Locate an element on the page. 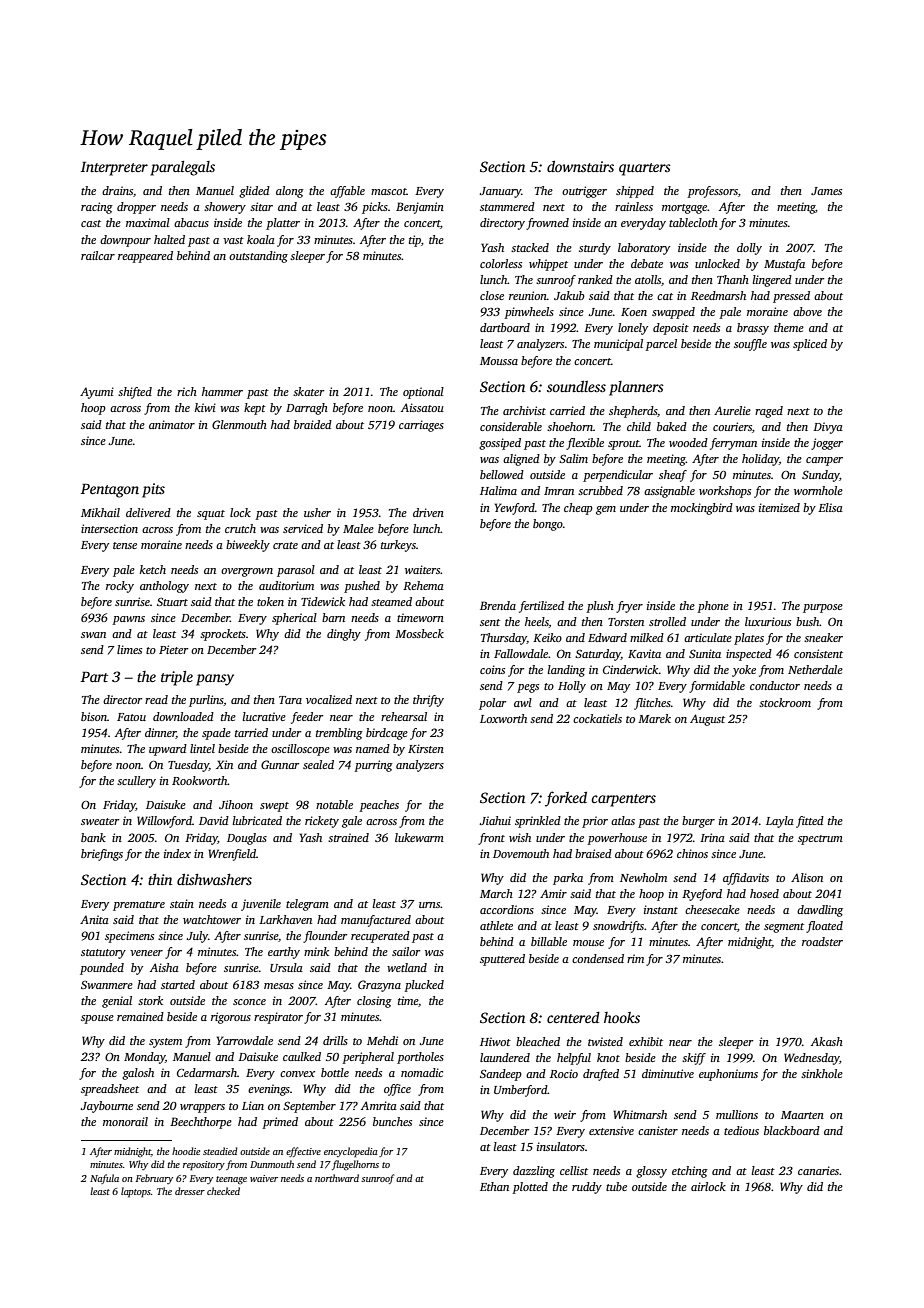 The image size is (924, 1308). archivist is located at coordinates (524, 410).
